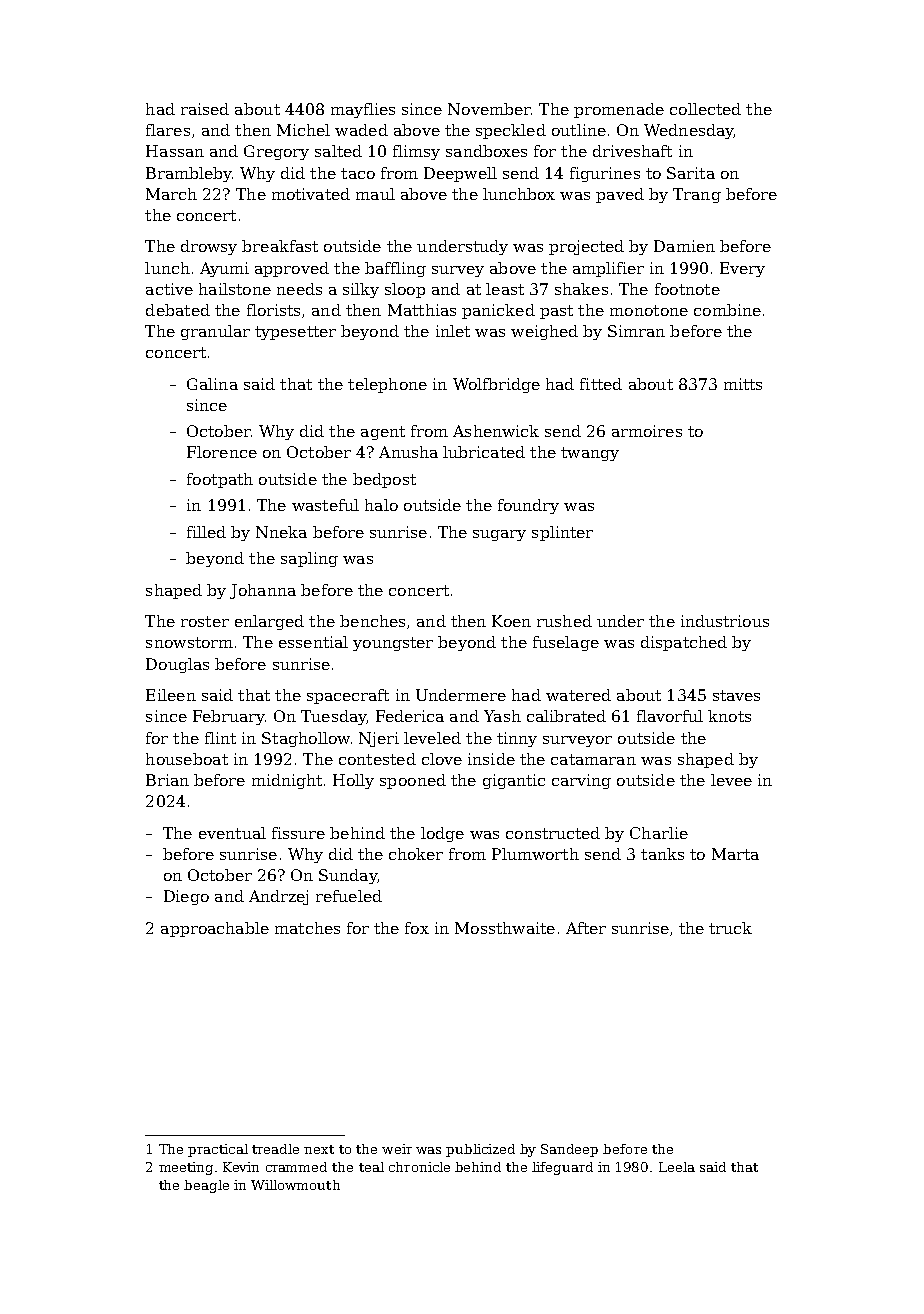 The width and height of the document is (924, 1314). What do you see at coordinates (562, 1168) in the document?
I see `lifeguard` at bounding box center [562, 1168].
